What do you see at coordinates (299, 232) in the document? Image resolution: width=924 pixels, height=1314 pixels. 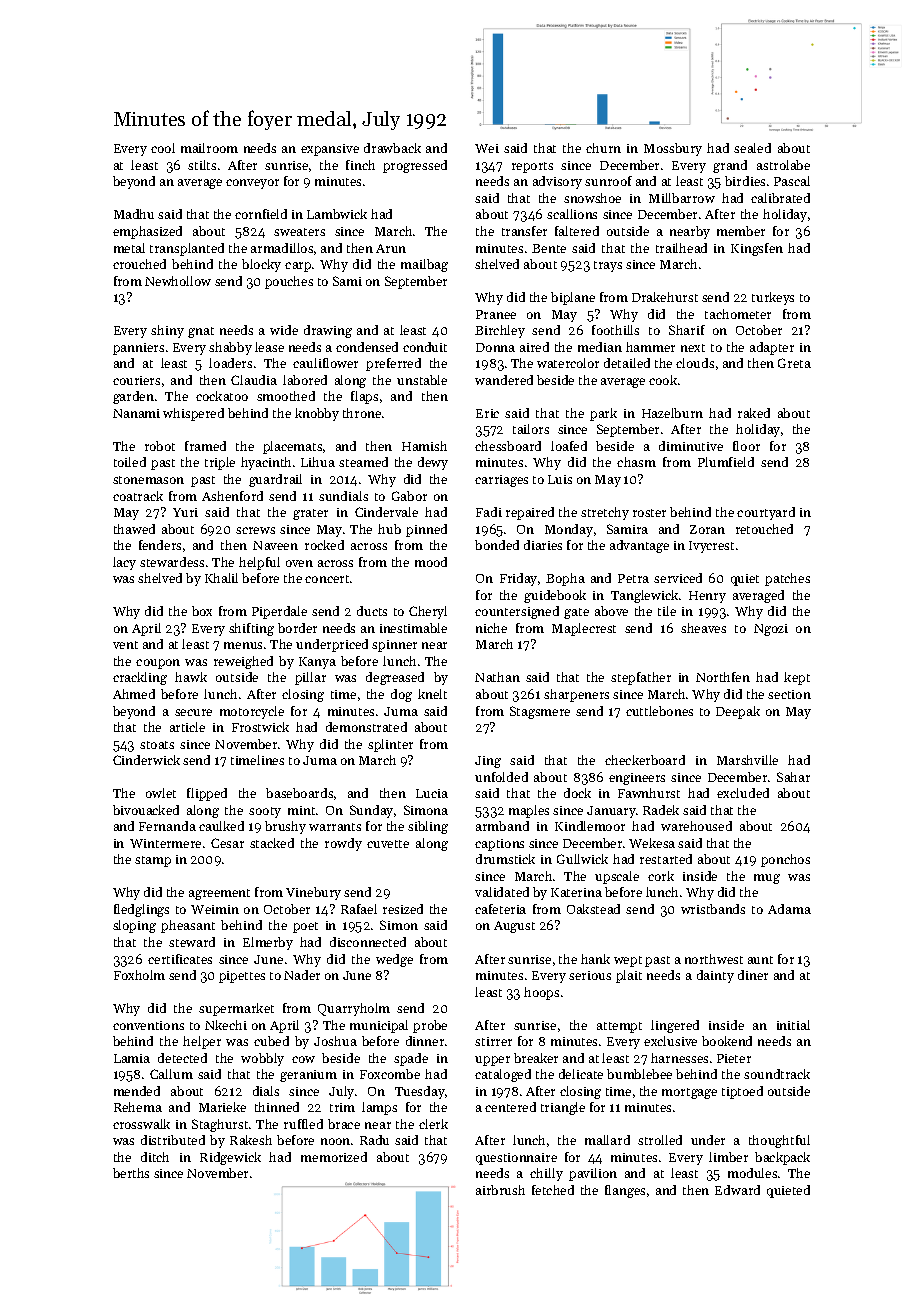 I see `sweaters` at bounding box center [299, 232].
